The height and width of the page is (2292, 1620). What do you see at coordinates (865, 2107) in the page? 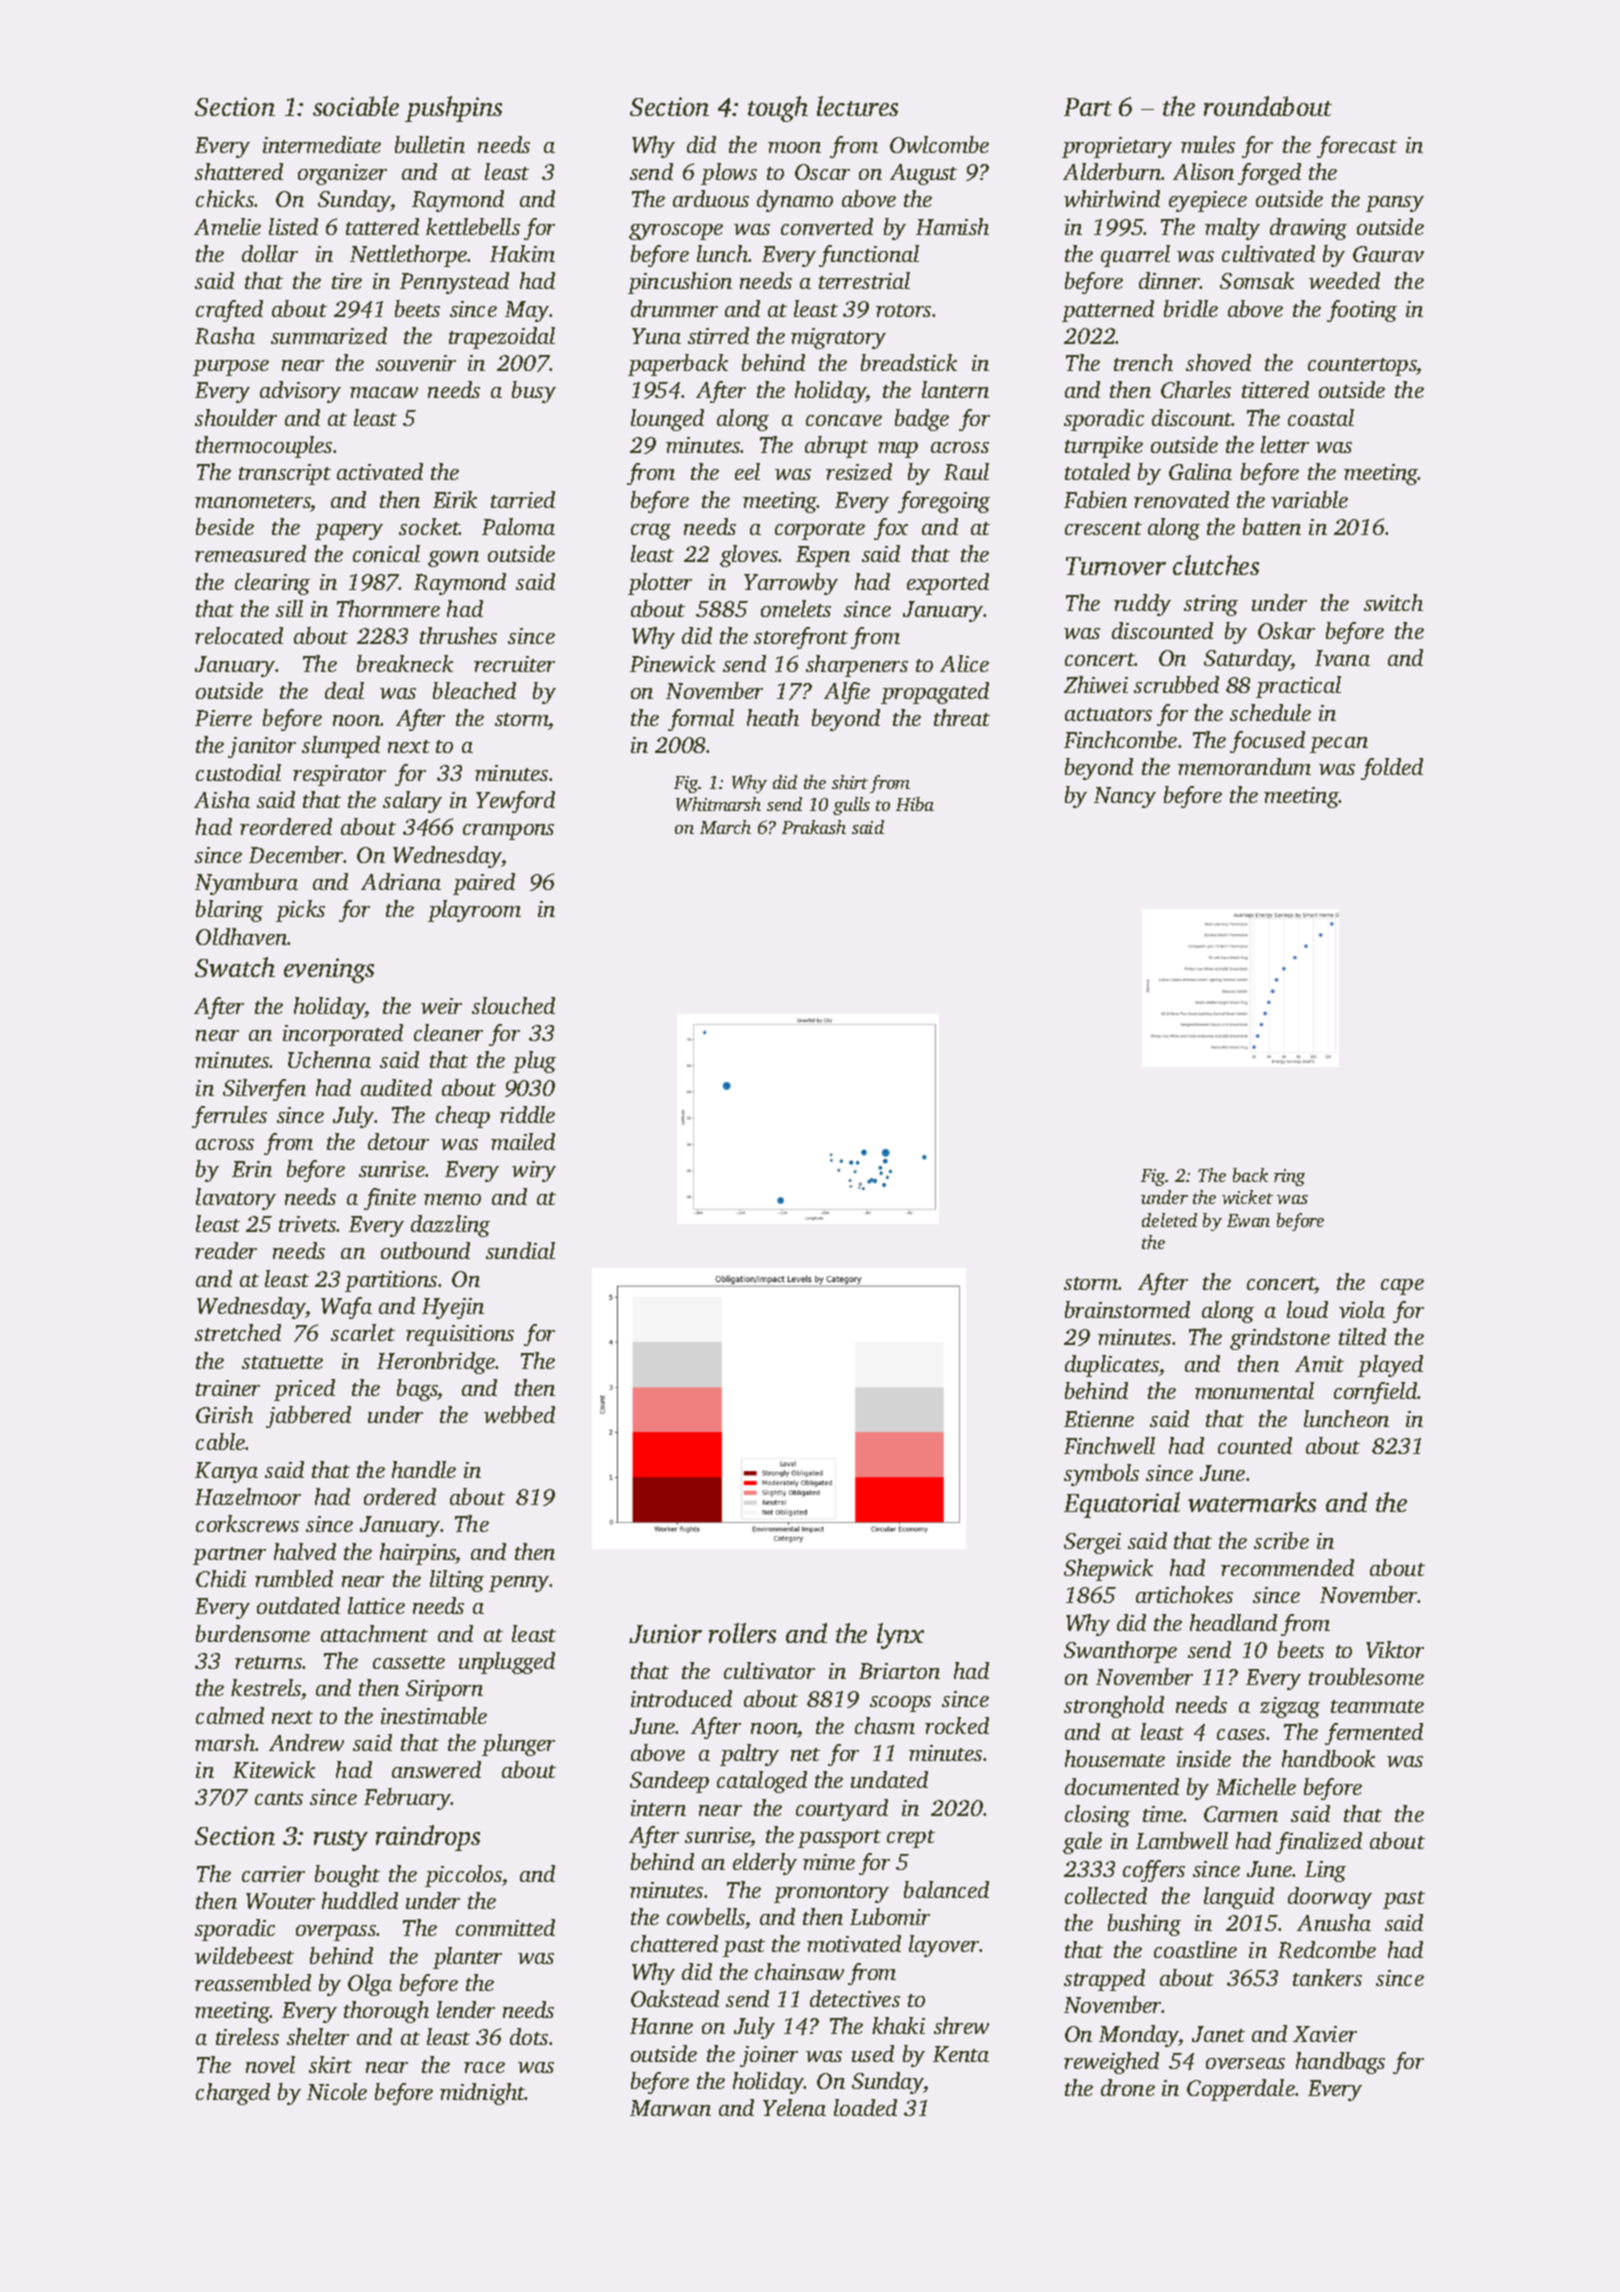
I see `loaded` at bounding box center [865, 2107].
